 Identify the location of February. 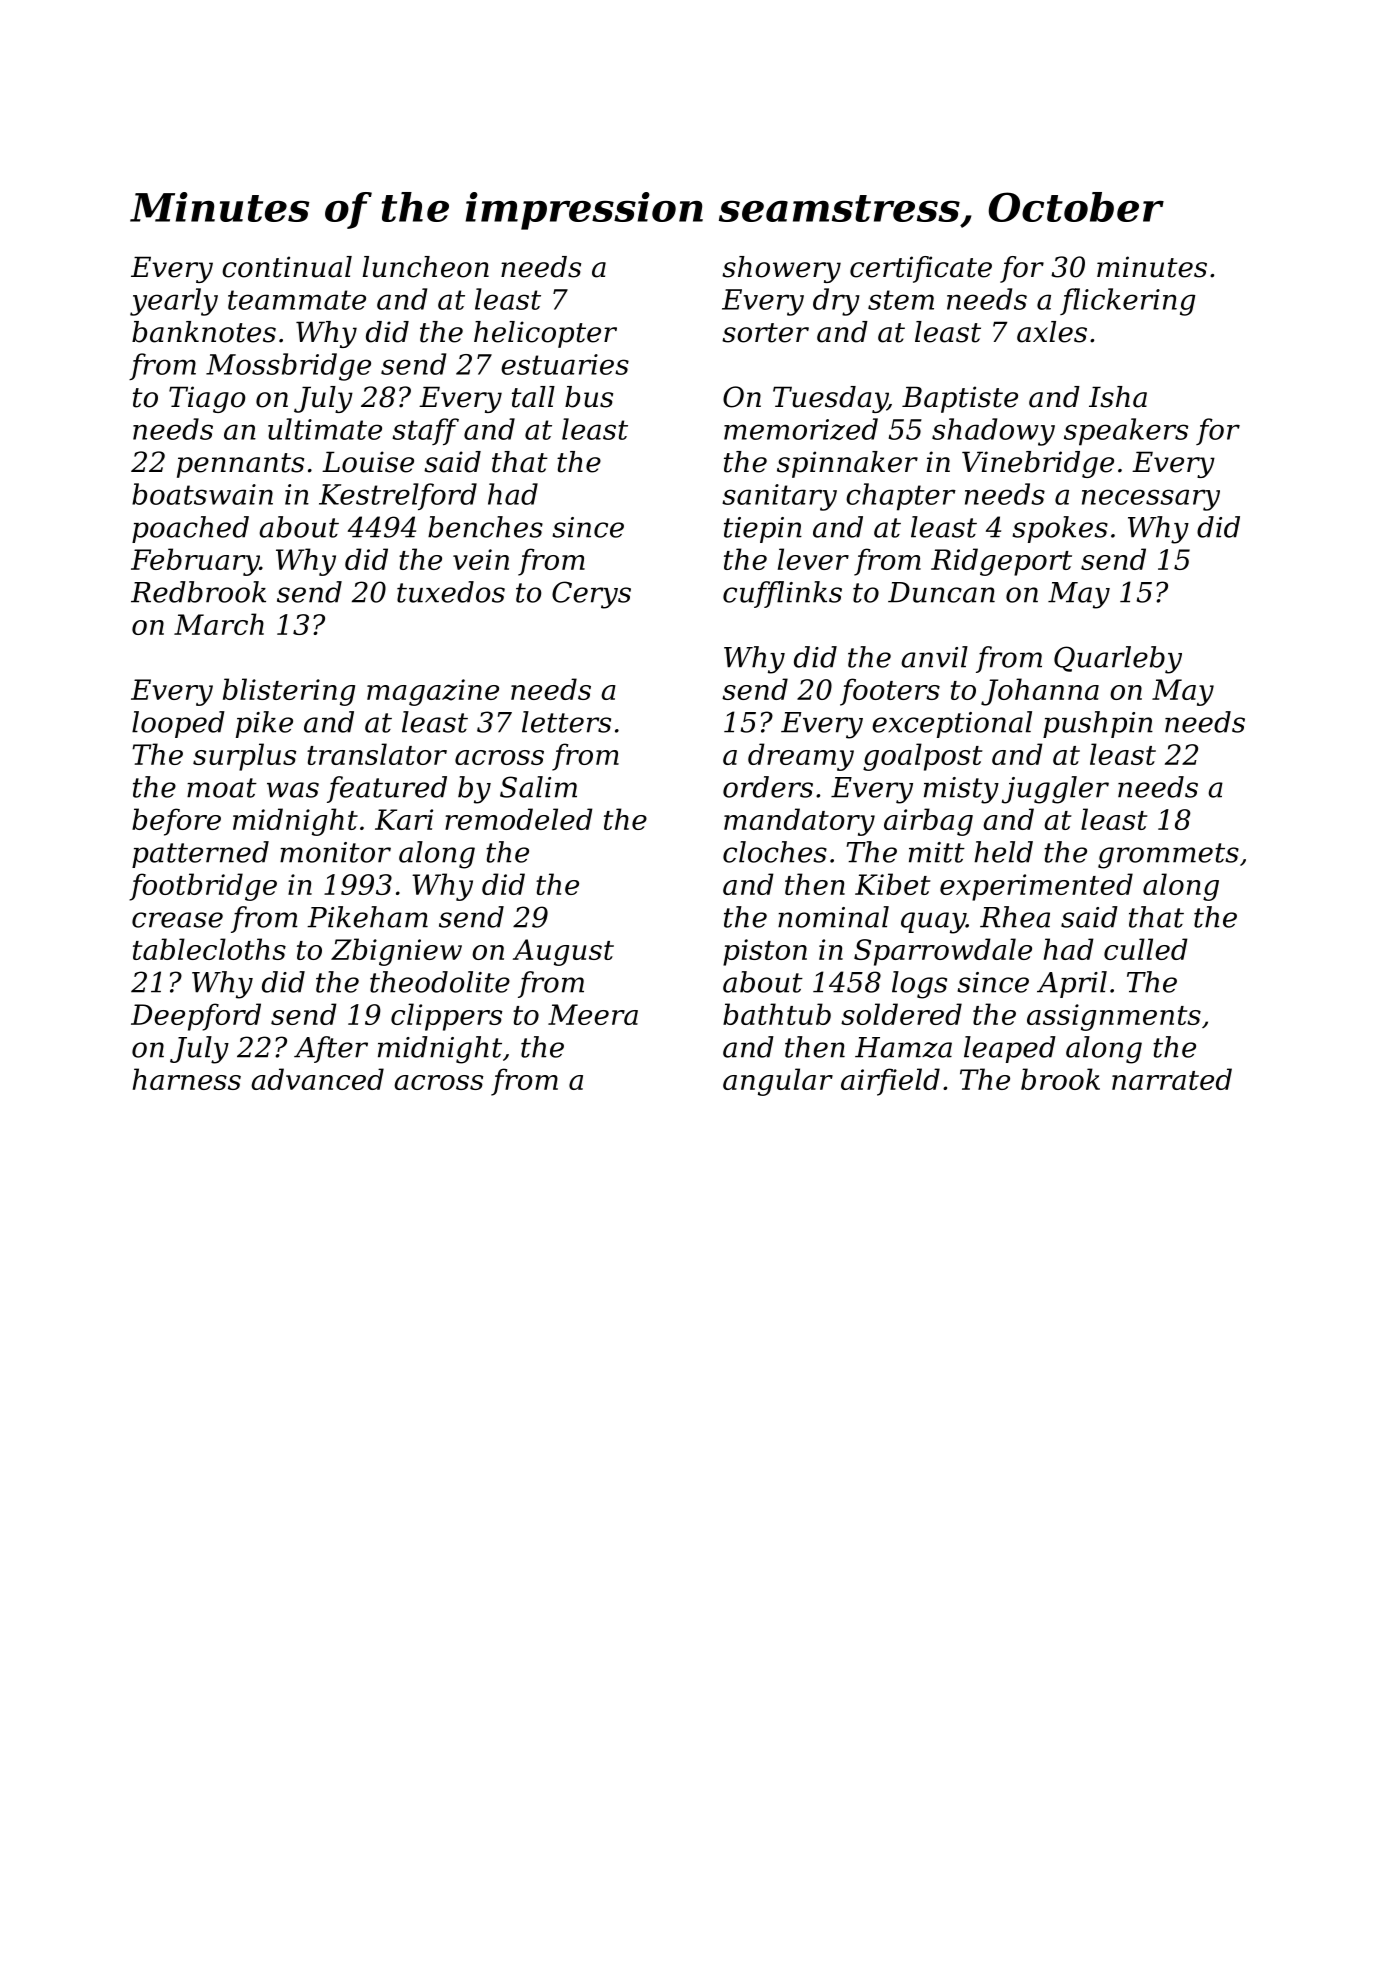
(195, 562).
